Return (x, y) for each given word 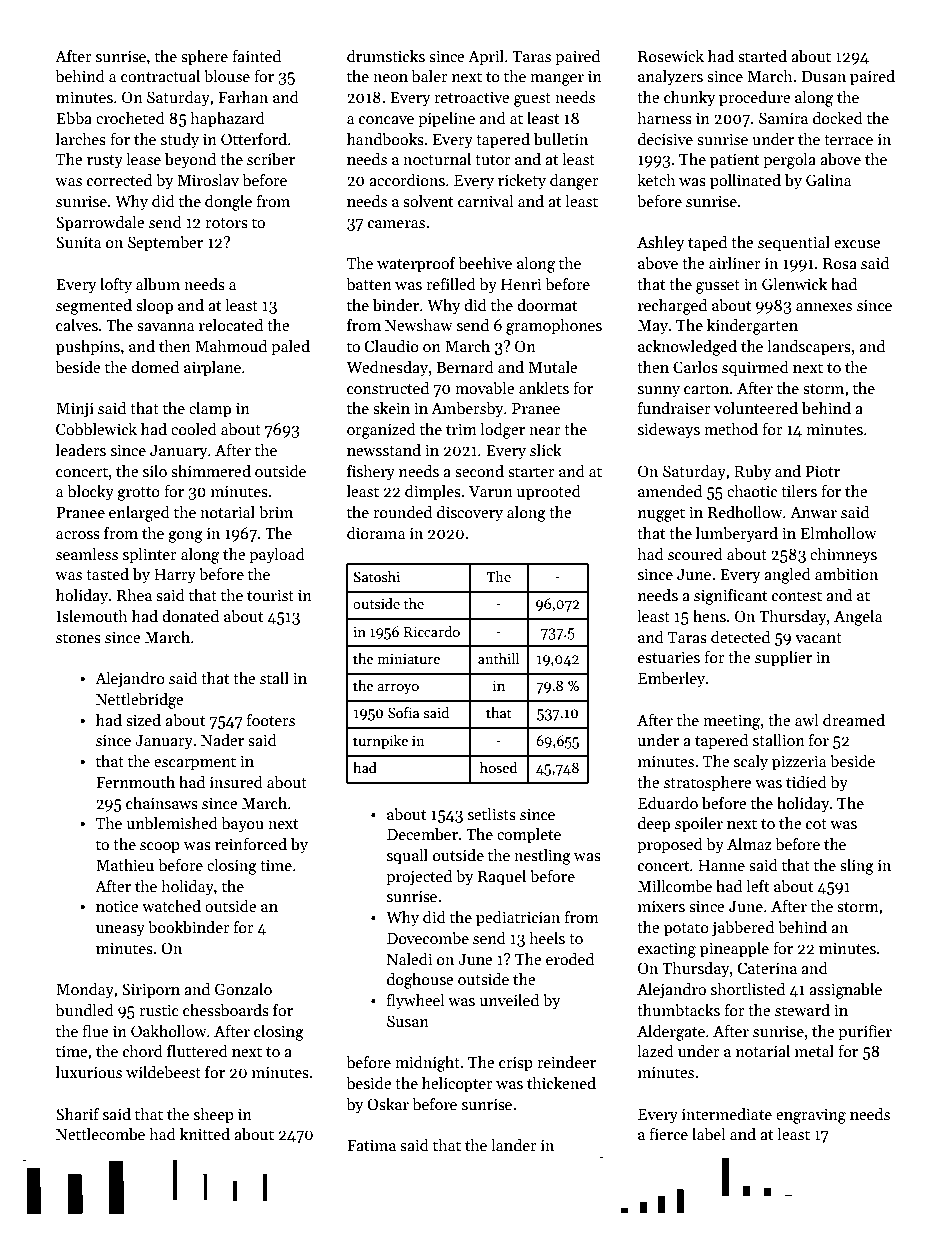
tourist (270, 595)
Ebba (74, 117)
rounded (402, 511)
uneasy (120, 931)
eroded (570, 958)
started (762, 56)
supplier (783, 659)
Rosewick (671, 56)
